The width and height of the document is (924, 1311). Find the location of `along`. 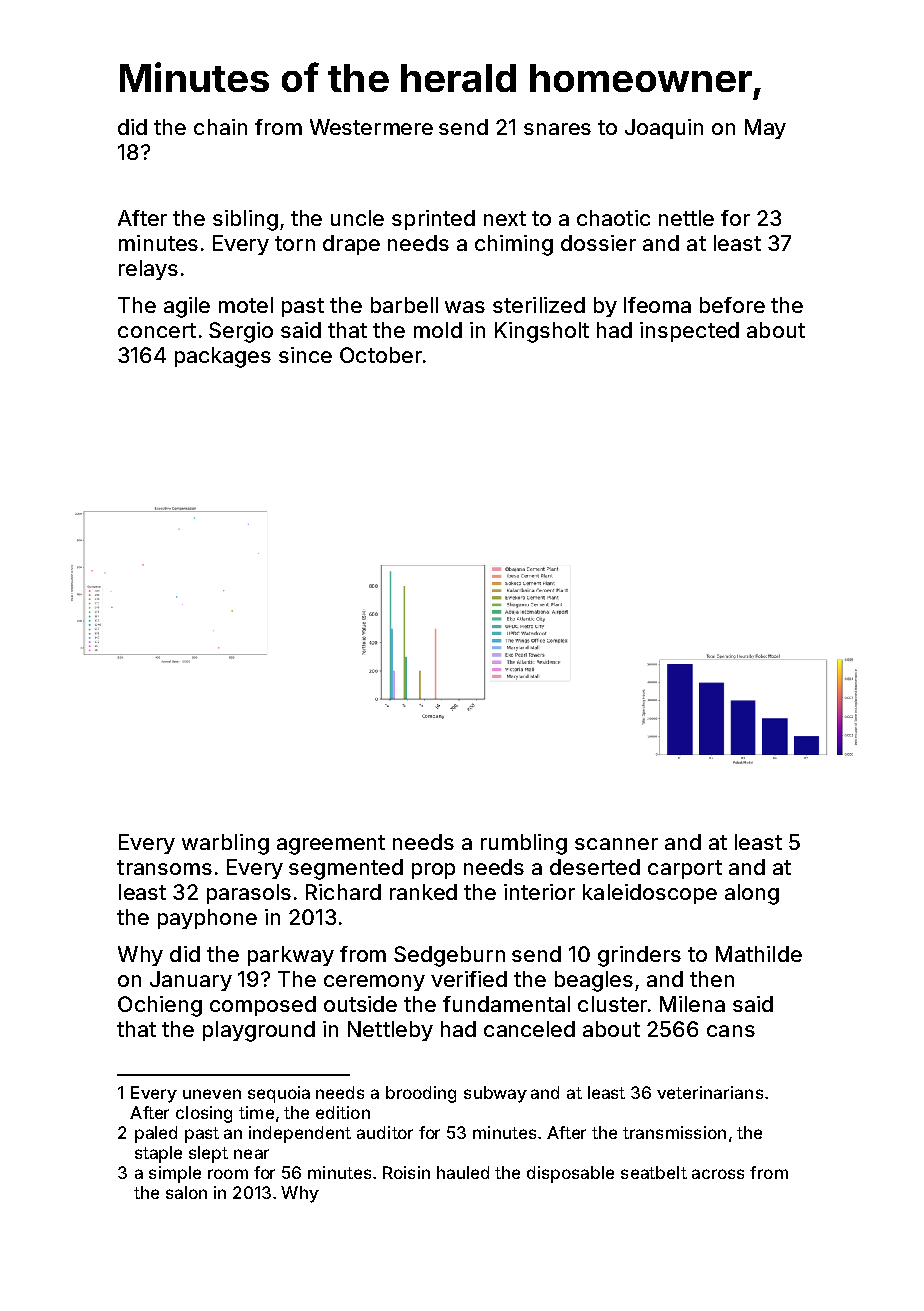

along is located at coordinates (752, 894).
